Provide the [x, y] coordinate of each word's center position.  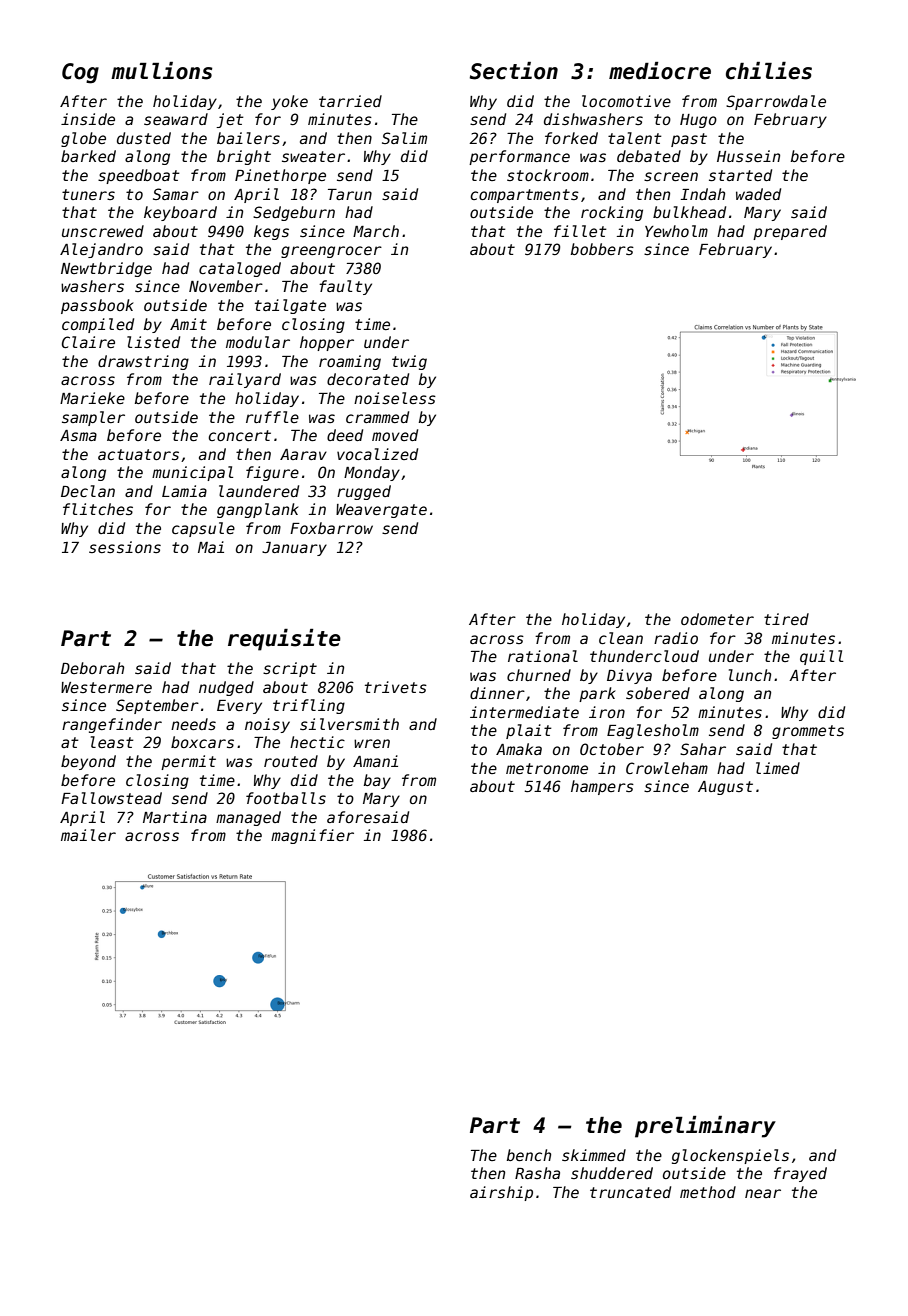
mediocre [660, 71]
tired [786, 619]
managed [248, 818]
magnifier [312, 836]
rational [543, 656]
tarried [350, 101]
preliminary [705, 1127]
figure [272, 473]
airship [501, 1193]
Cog [80, 73]
